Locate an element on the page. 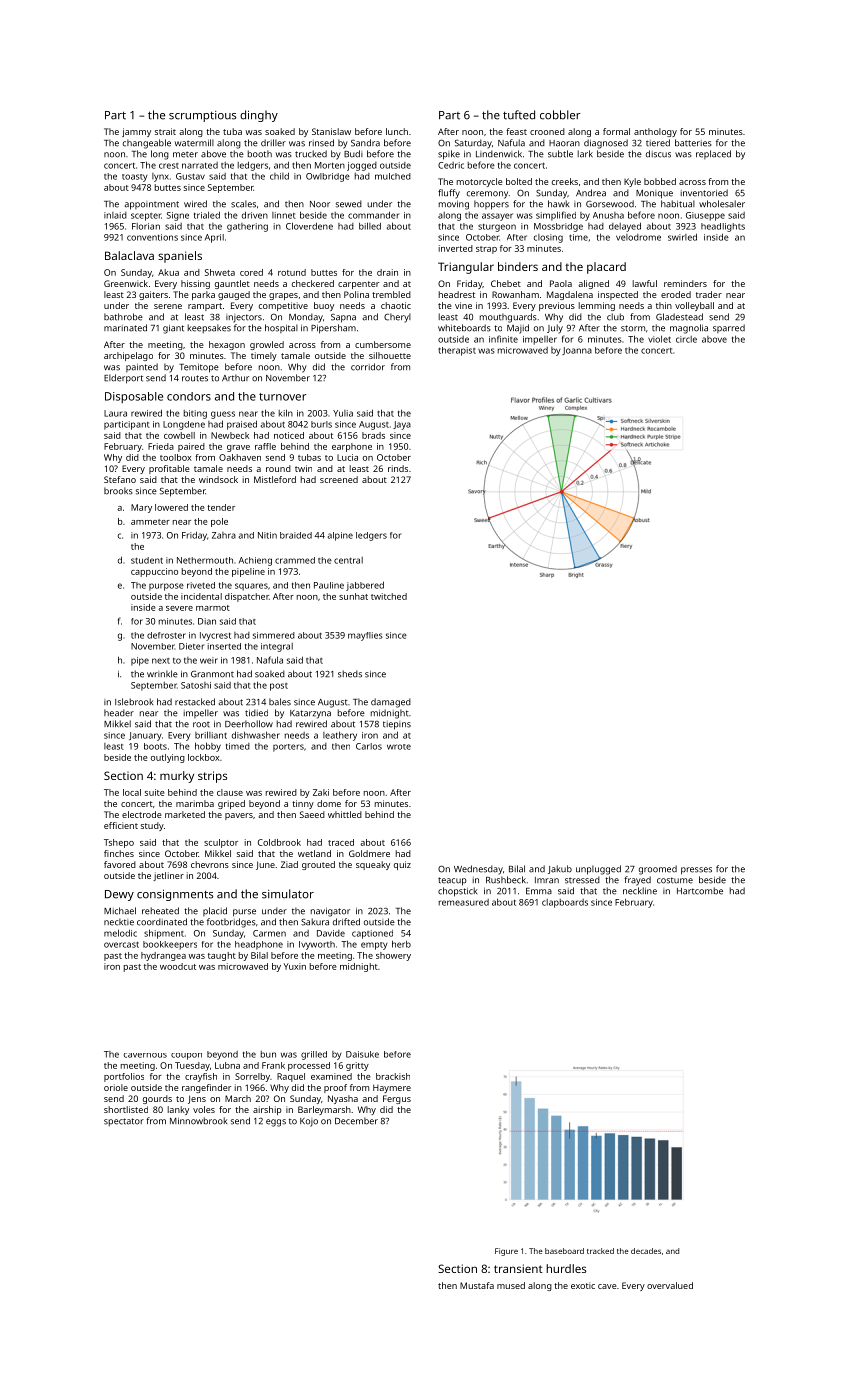  lemming is located at coordinates (597, 306).
